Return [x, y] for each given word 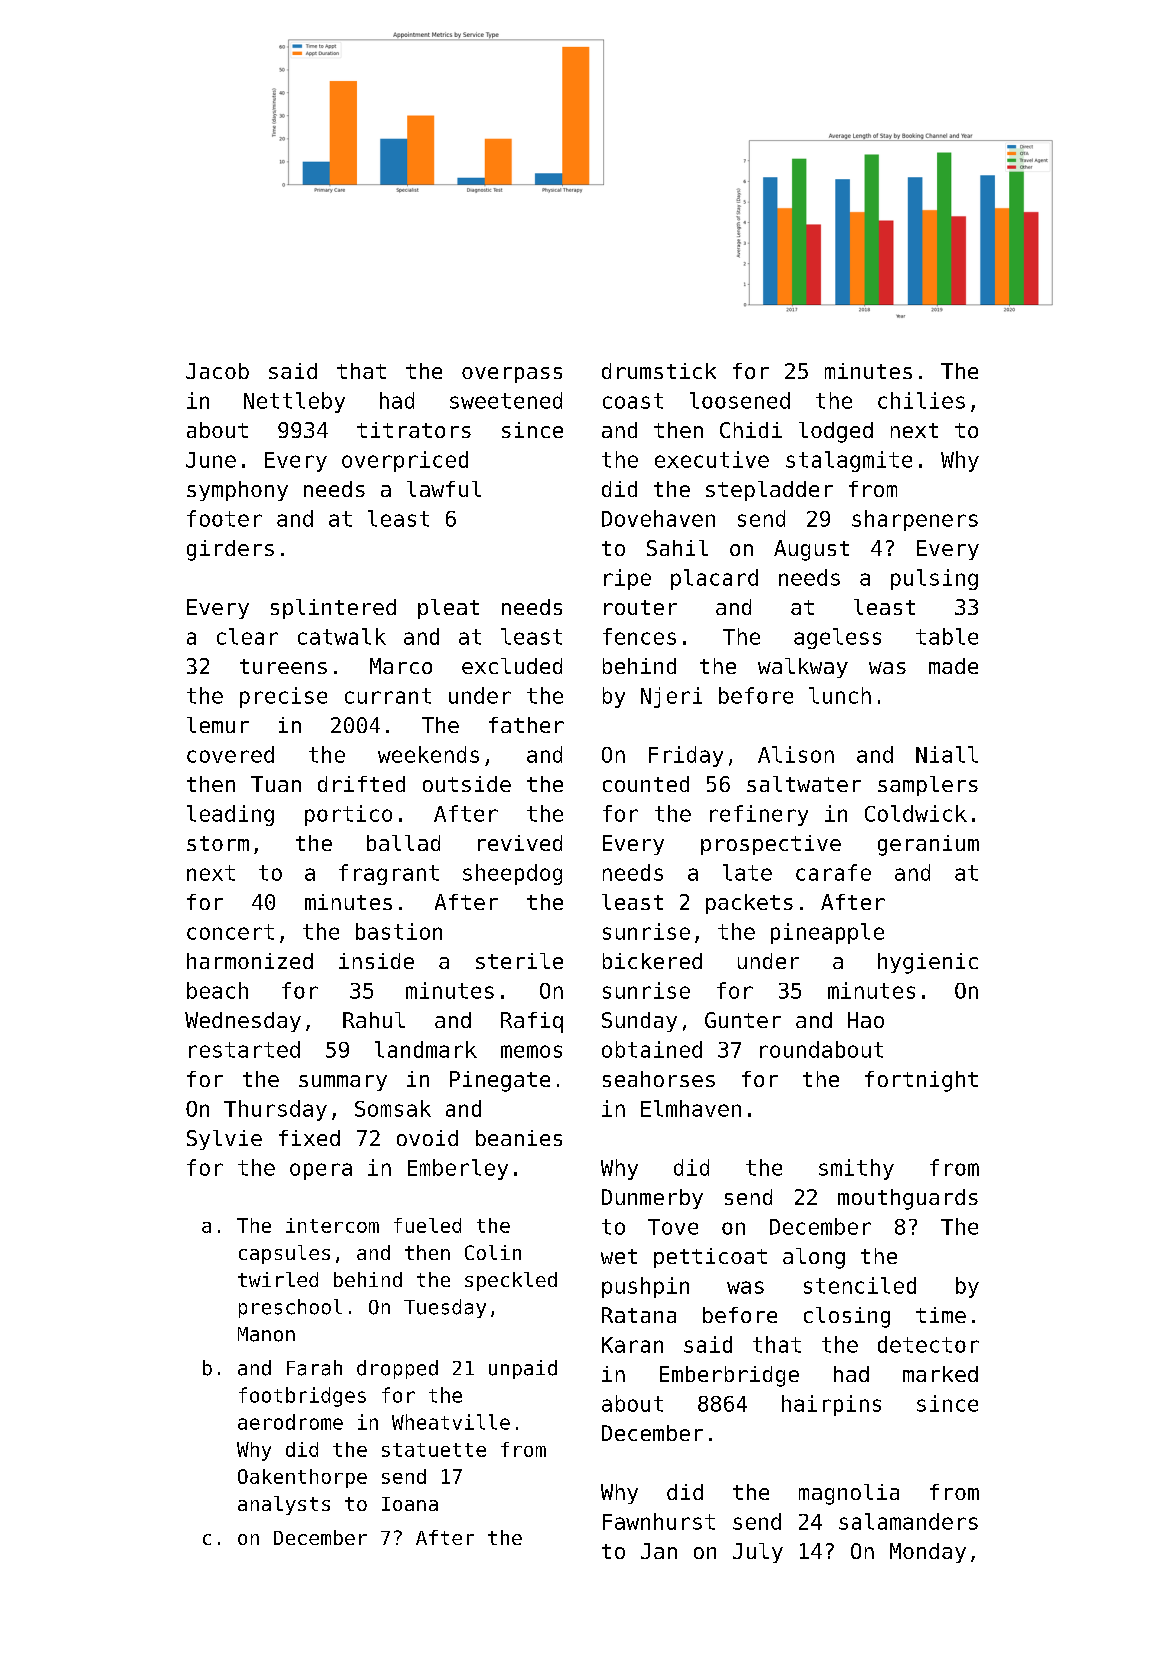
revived [520, 843]
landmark [426, 1049]
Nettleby [294, 402]
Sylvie [224, 1140]
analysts [284, 1505]
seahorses [659, 1079]
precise [283, 697]
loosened [740, 400]
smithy [856, 1169]
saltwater [804, 784]
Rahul [374, 1020]
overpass [512, 375]
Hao [866, 1020]
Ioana [410, 1504]
